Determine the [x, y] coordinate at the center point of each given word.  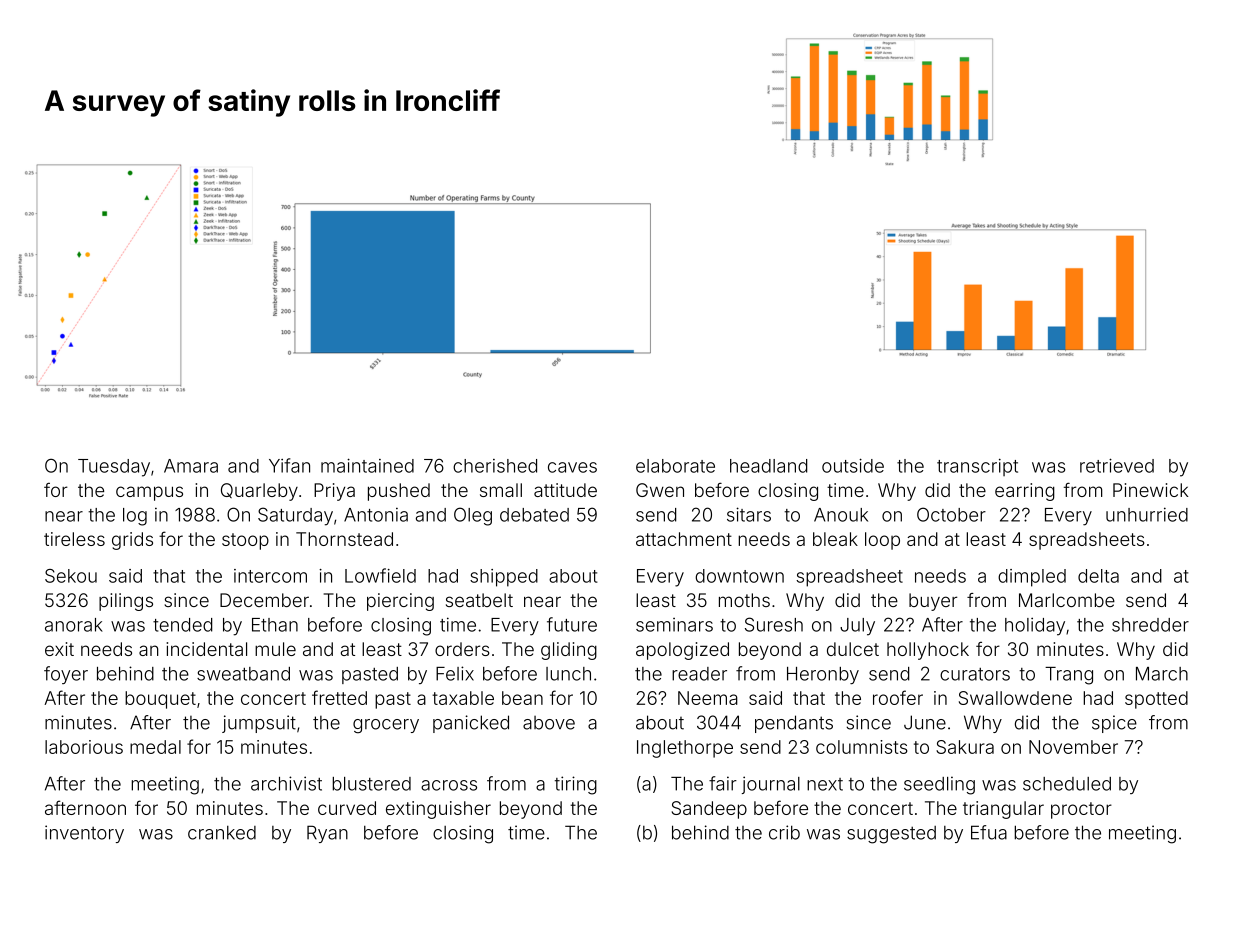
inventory [84, 834]
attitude [565, 490]
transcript [977, 467]
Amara [191, 466]
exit [59, 649]
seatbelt [479, 600]
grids [132, 541]
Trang [1069, 676]
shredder [1150, 625]
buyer [933, 602]
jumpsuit [259, 724]
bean [522, 698]
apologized [682, 651]
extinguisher [438, 810]
